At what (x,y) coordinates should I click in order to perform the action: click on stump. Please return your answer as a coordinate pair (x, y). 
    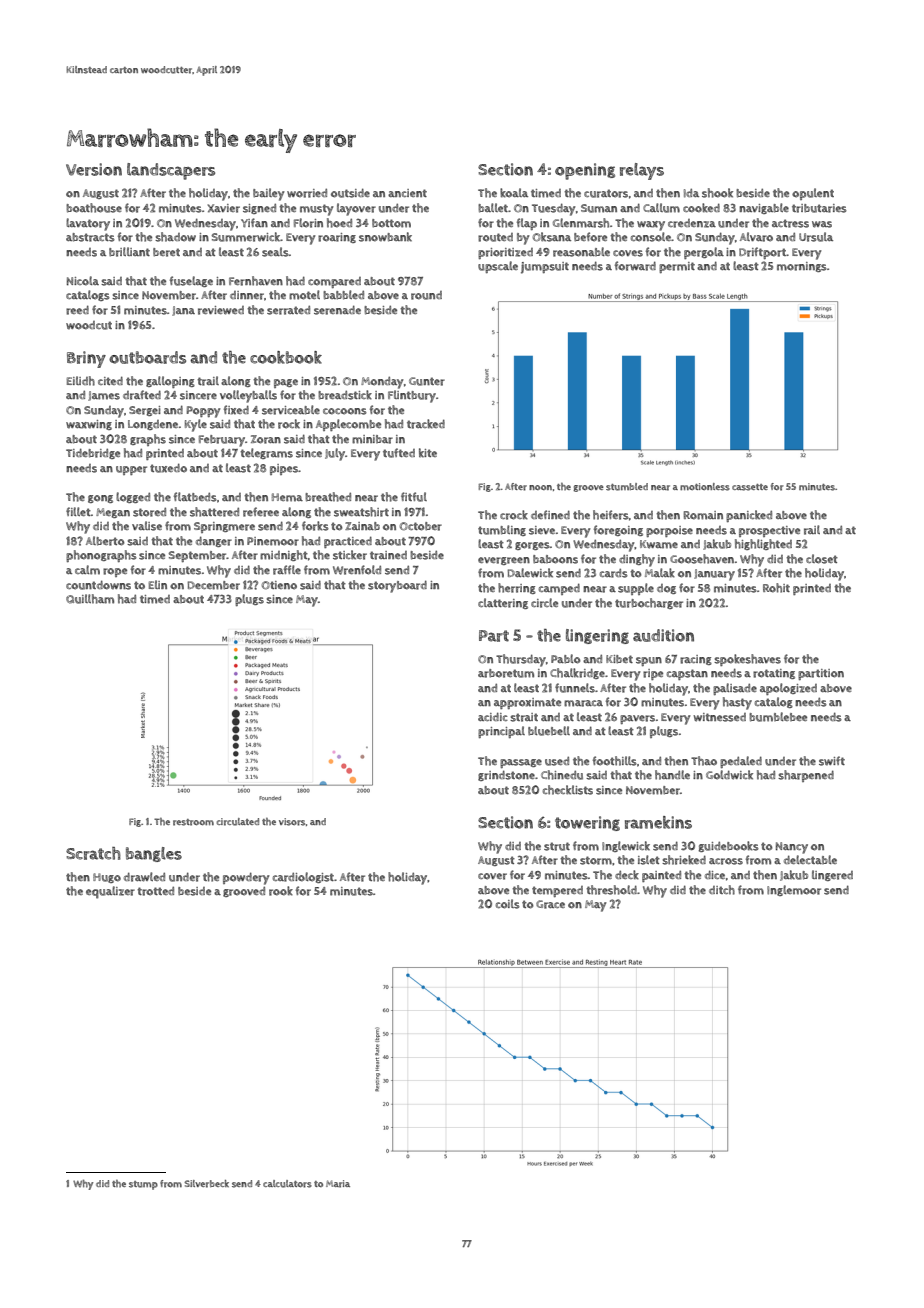
    Looking at the image, I should click on (143, 1185).
